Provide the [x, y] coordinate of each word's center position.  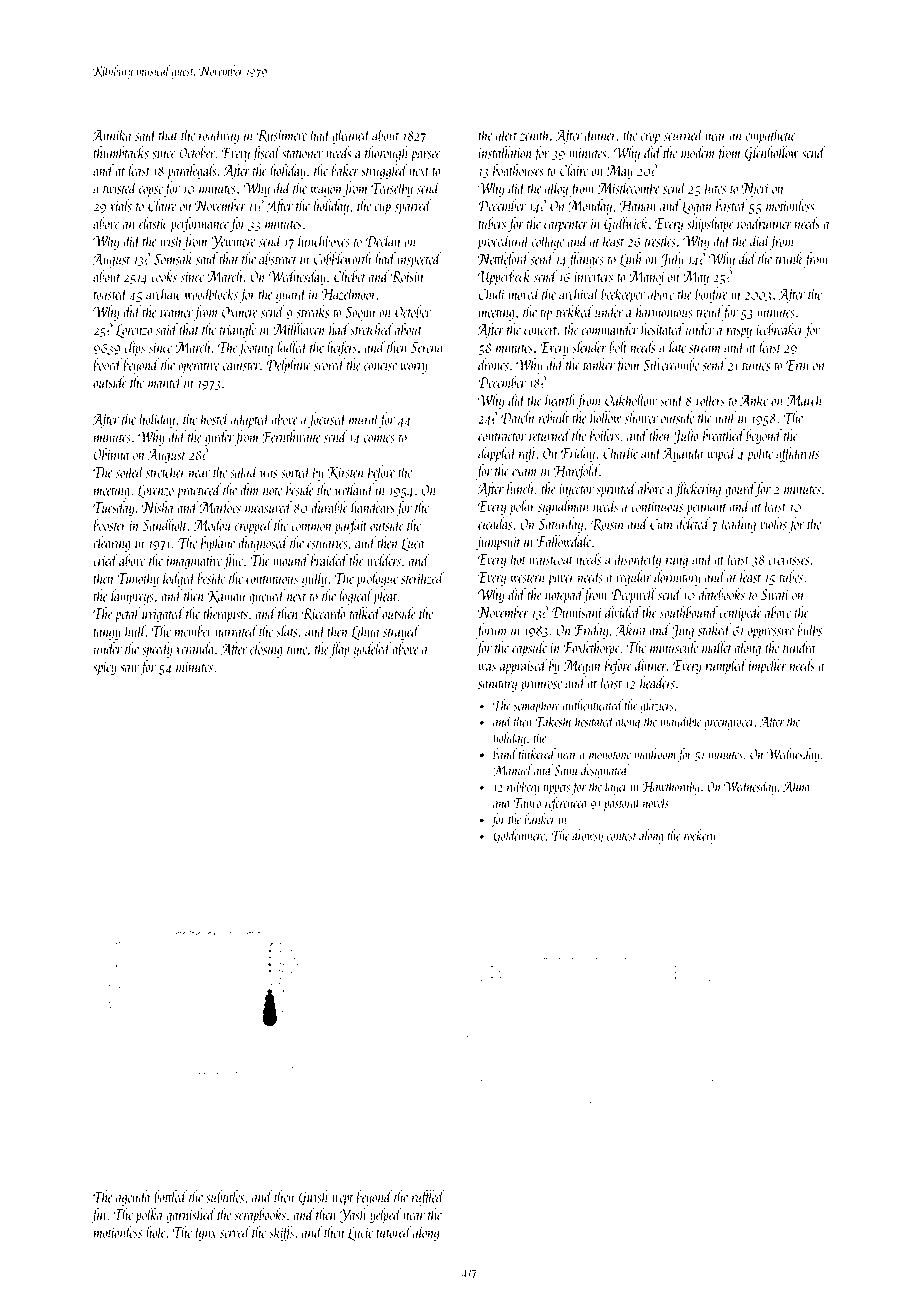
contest [621, 837]
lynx [205, 1233]
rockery [700, 836]
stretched [372, 329]
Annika [111, 134]
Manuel [513, 770]
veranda [195, 648]
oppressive [771, 632]
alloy [556, 189]
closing [266, 650]
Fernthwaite [291, 436]
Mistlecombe [629, 187]
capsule [529, 649]
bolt [618, 346]
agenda [133, 1198]
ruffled [428, 1198]
